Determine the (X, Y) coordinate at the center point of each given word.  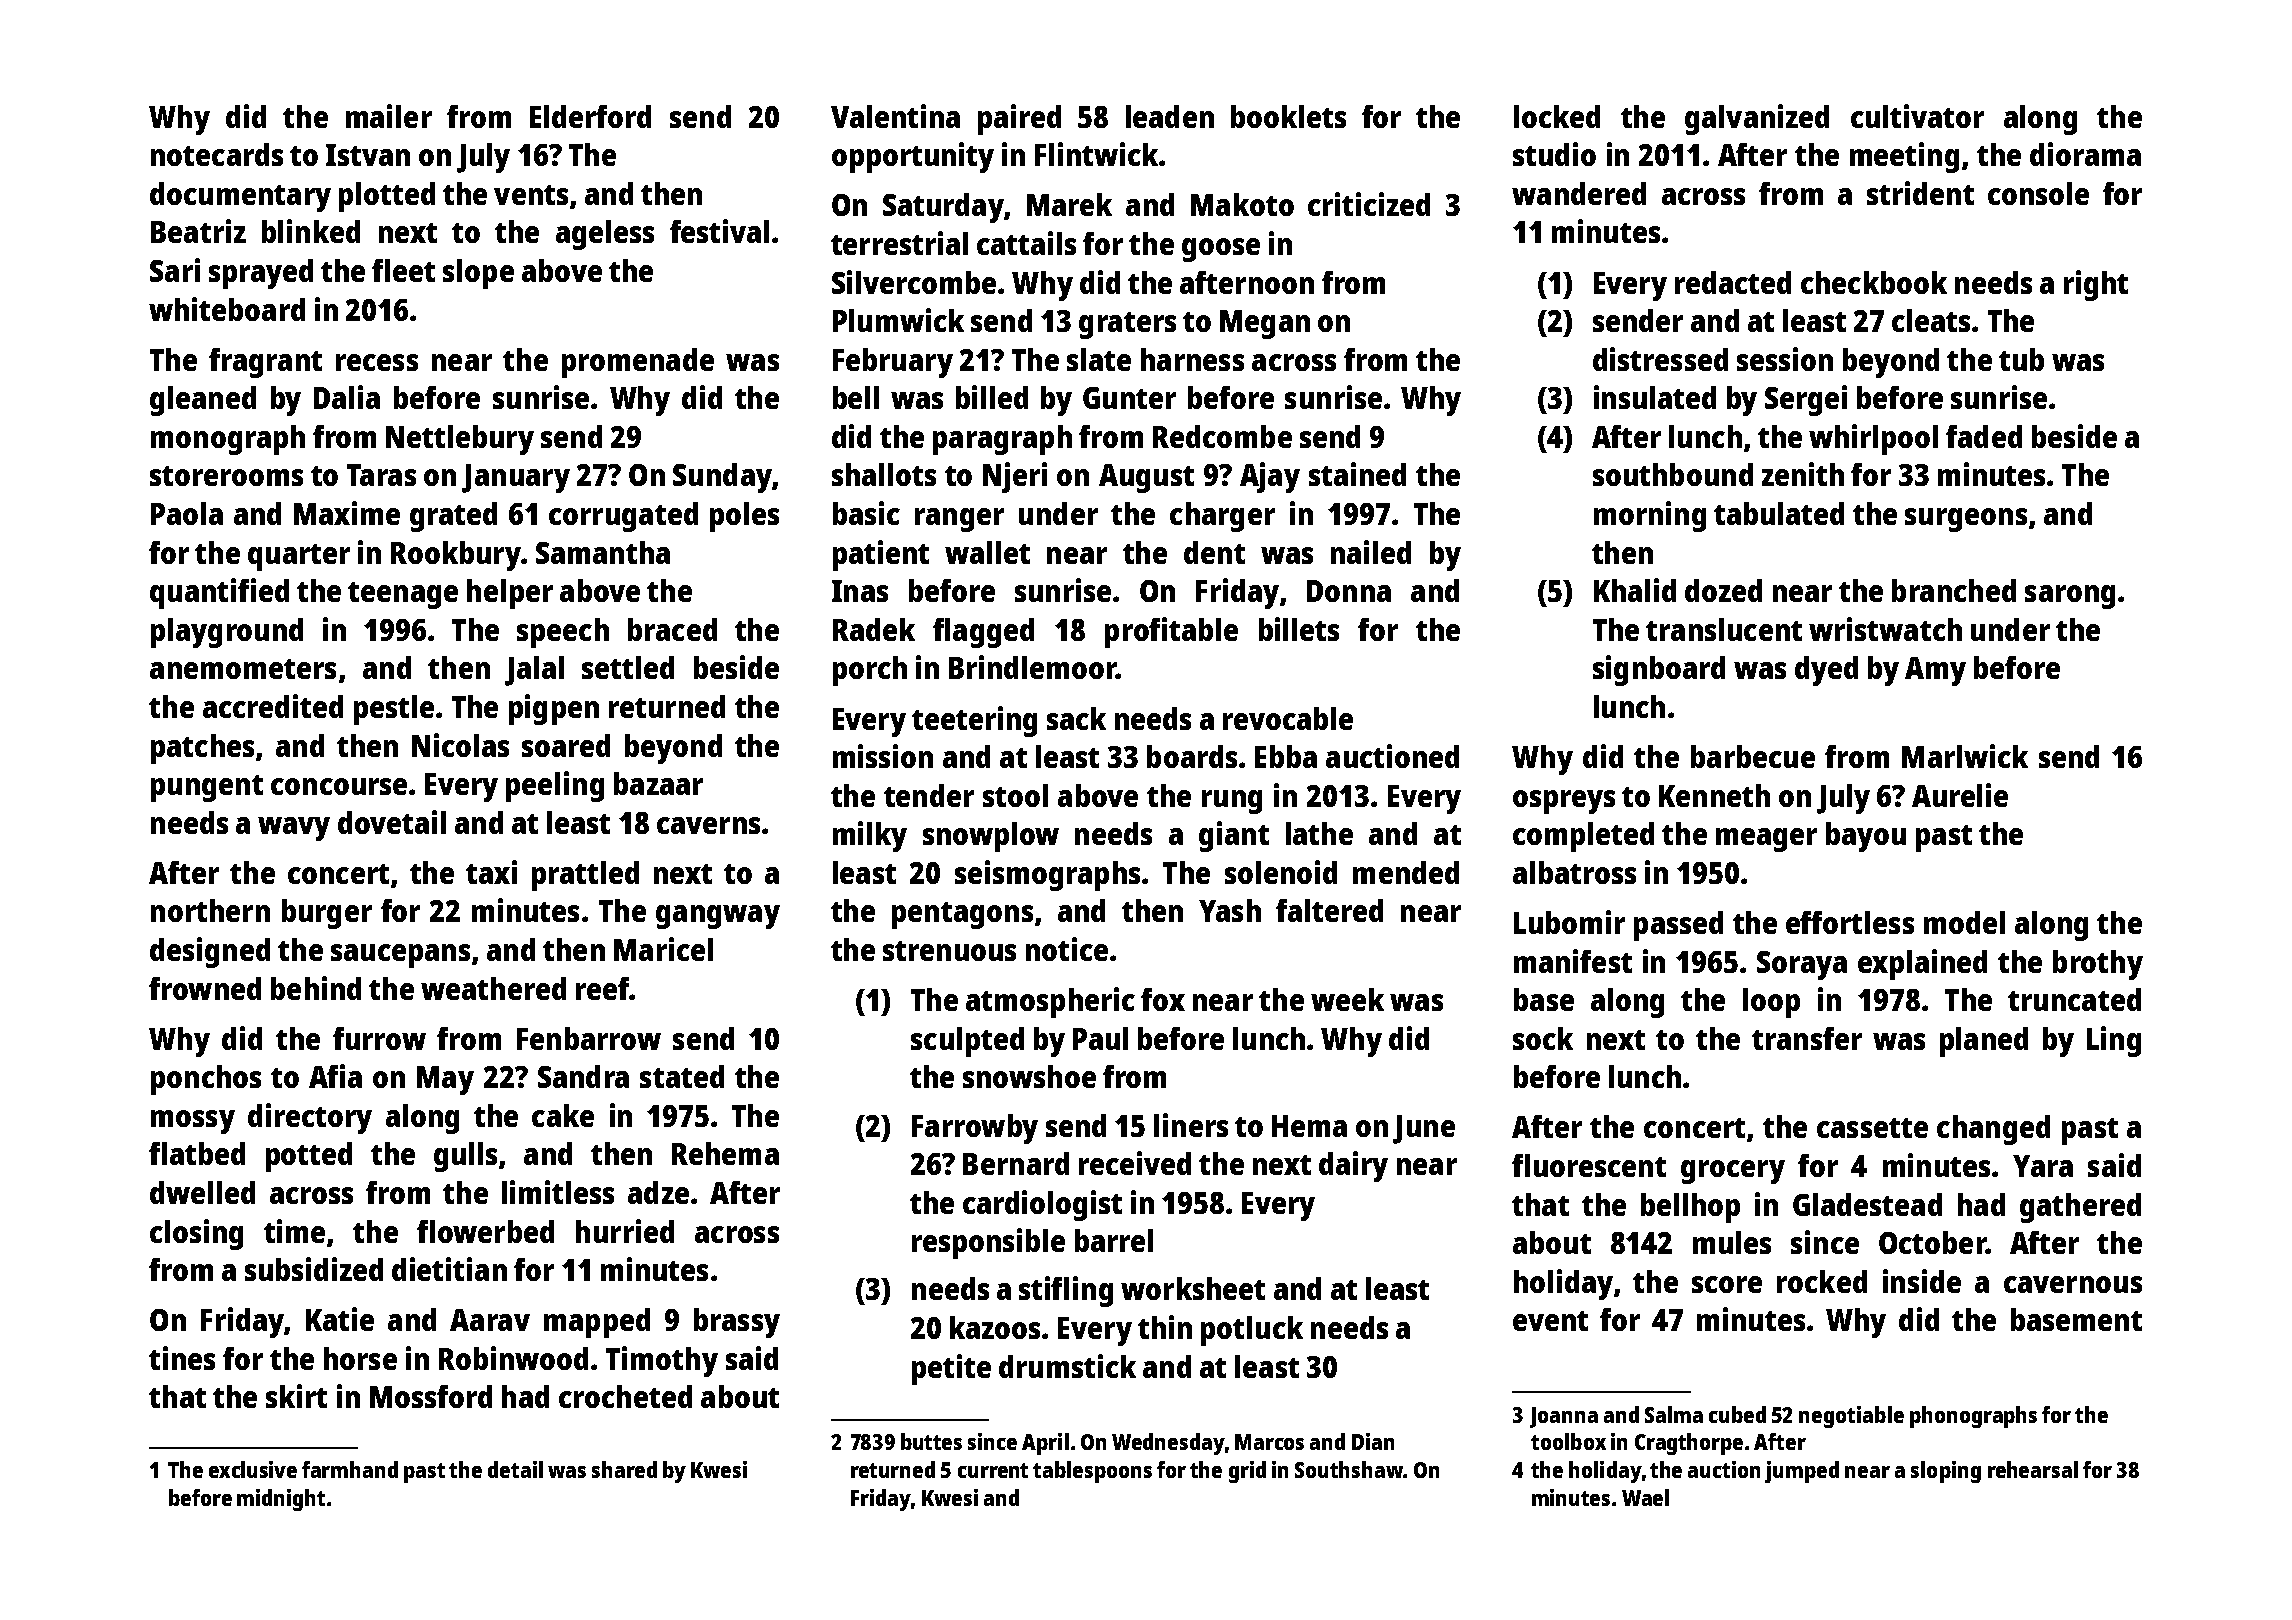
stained (1357, 474)
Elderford (590, 116)
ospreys (1564, 802)
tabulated (1779, 513)
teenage (403, 595)
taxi (491, 872)
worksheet (1193, 1288)
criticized (1369, 204)
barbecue (1753, 756)
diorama (2085, 154)
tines (182, 1358)
